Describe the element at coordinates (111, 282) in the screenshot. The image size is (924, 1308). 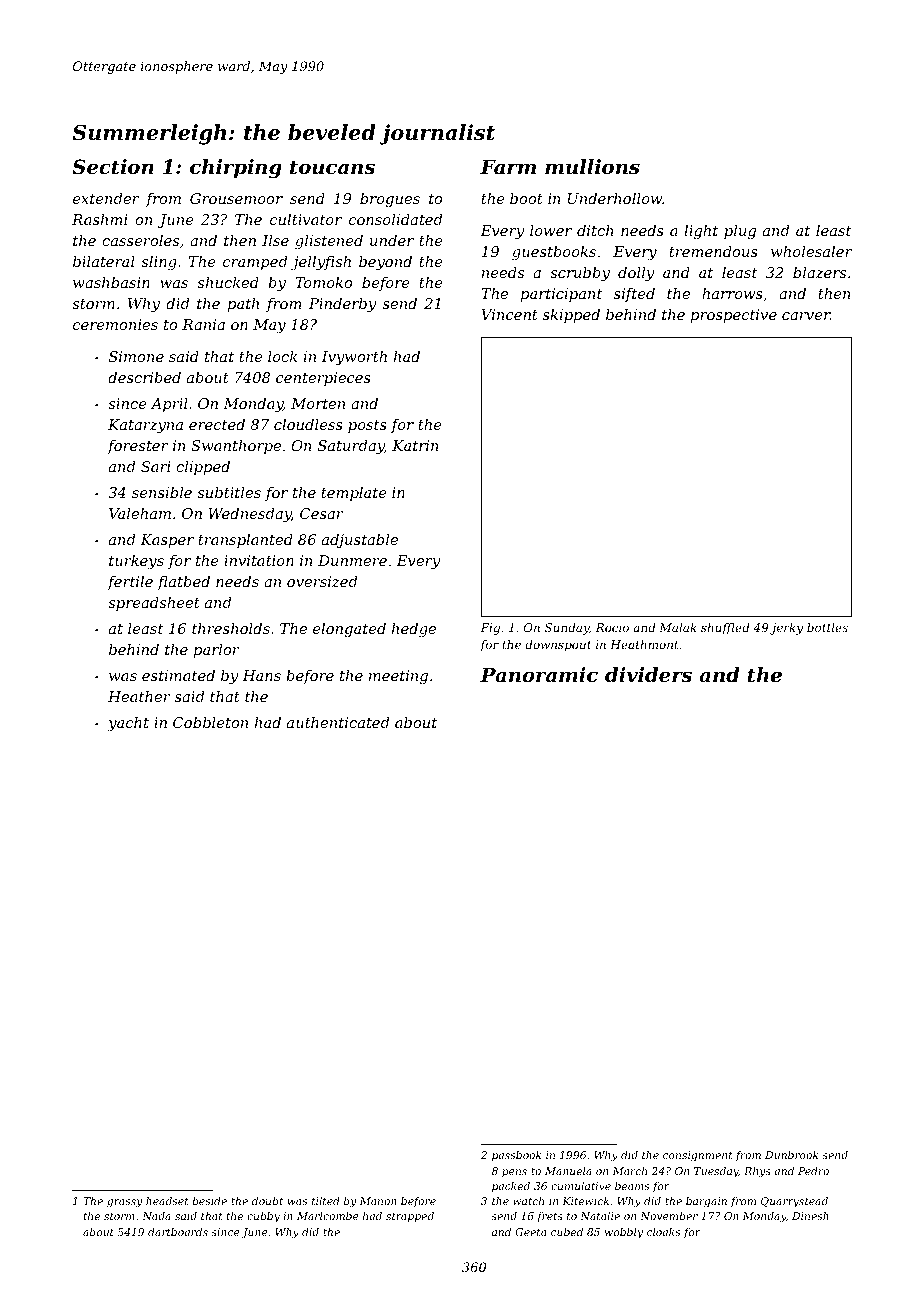
I see `washbasin` at that location.
